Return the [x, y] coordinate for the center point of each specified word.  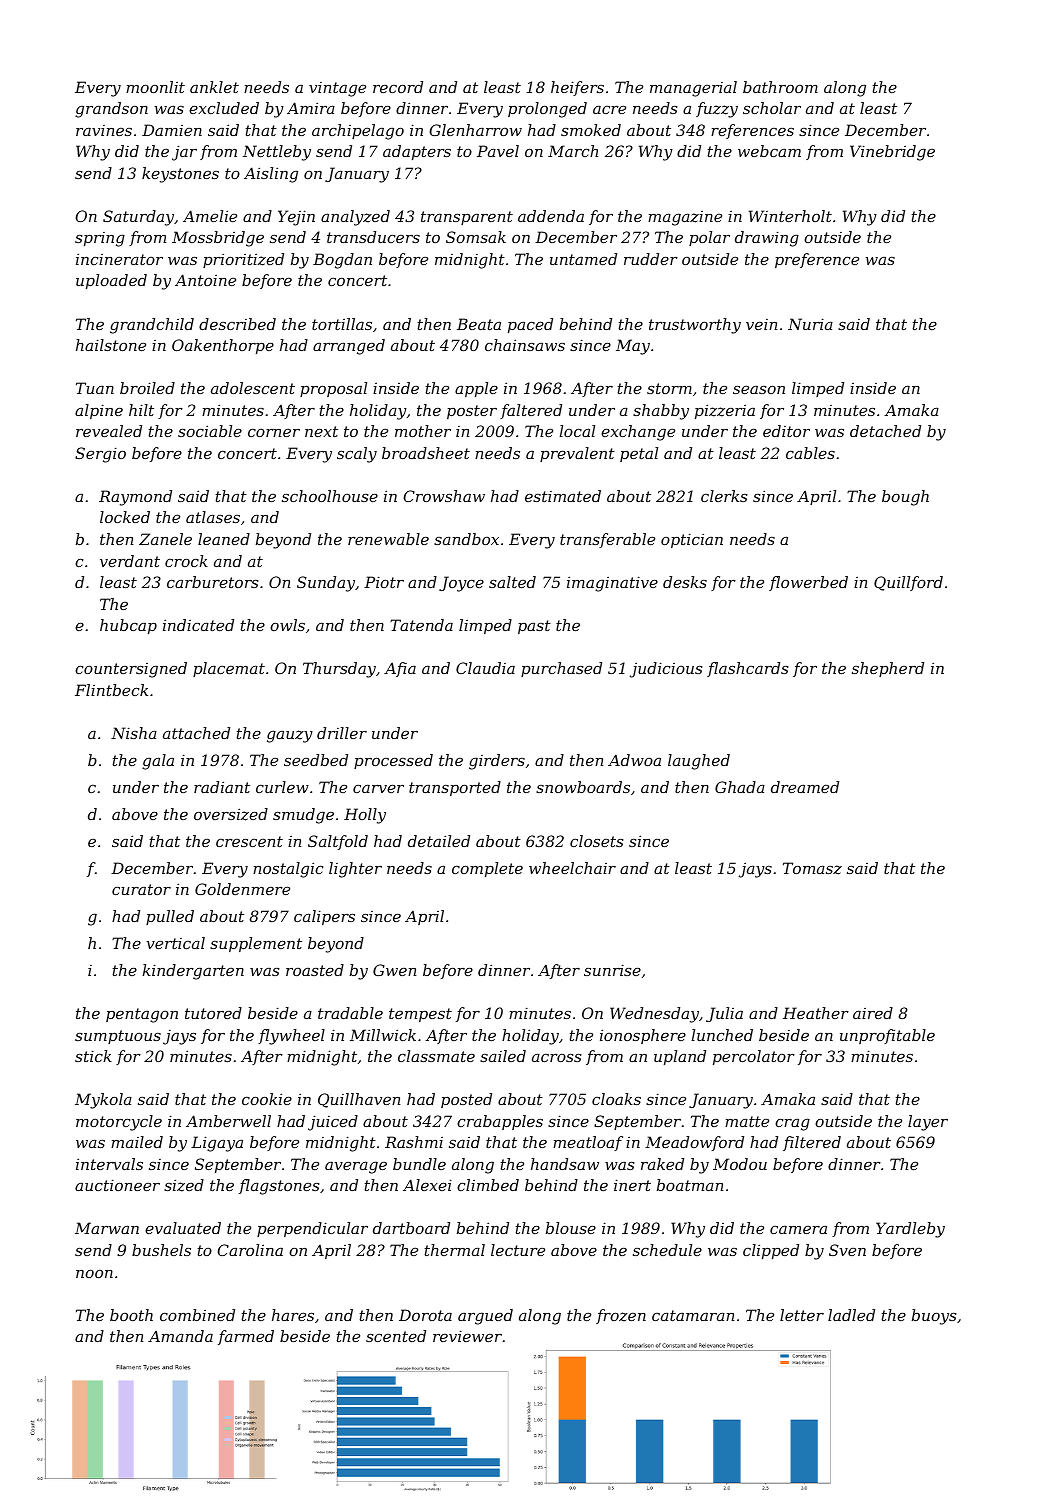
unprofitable [887, 1036]
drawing [767, 239]
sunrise [612, 970]
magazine [685, 218]
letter [802, 1315]
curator [141, 889]
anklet [214, 87]
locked [125, 517]
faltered [531, 411]
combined [197, 1315]
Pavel [498, 151]
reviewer [467, 1336]
